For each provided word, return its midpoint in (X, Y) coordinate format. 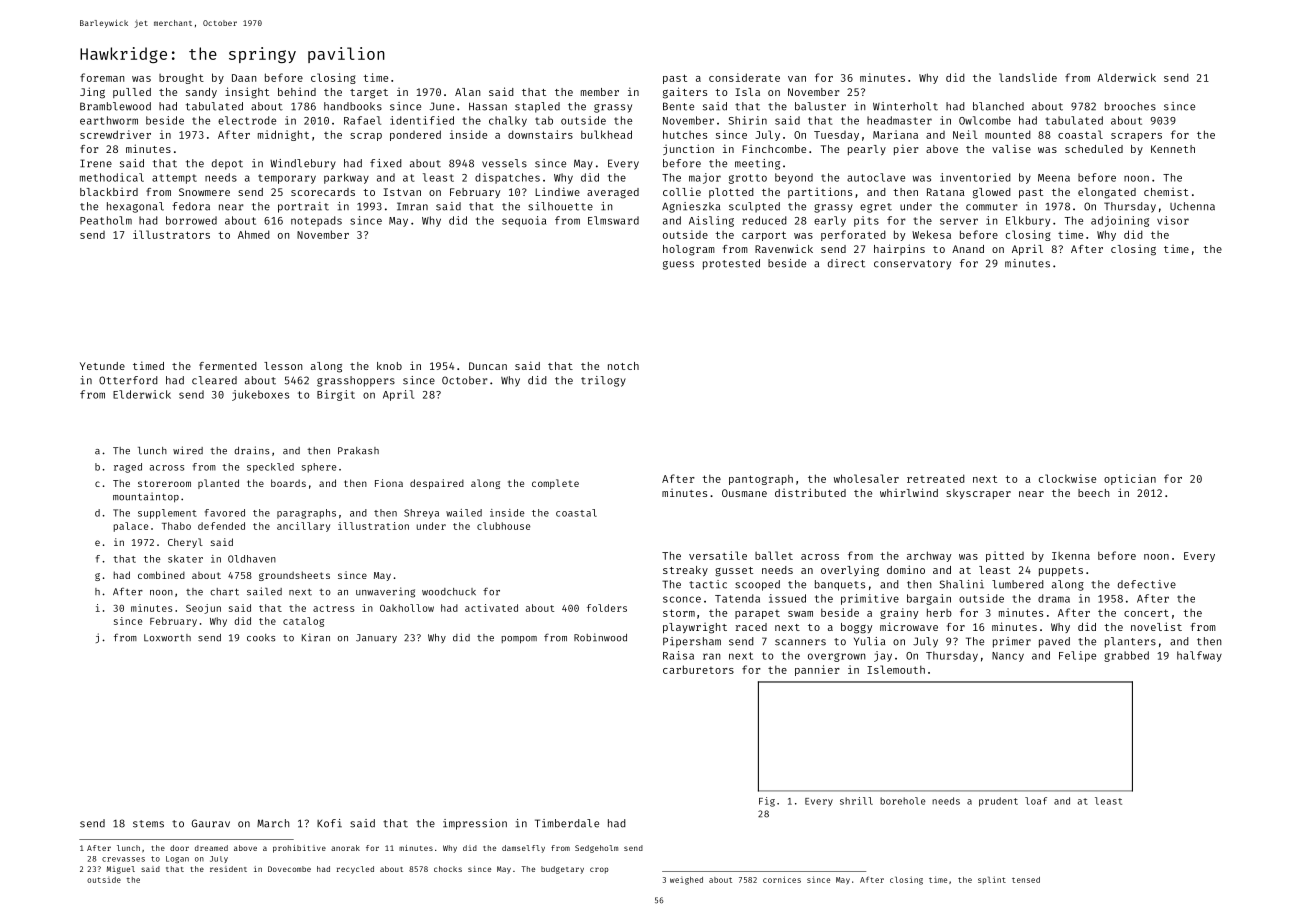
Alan (468, 92)
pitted (1005, 556)
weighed (686, 881)
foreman (102, 77)
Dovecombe (289, 869)
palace (131, 527)
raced (751, 627)
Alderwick (1126, 77)
